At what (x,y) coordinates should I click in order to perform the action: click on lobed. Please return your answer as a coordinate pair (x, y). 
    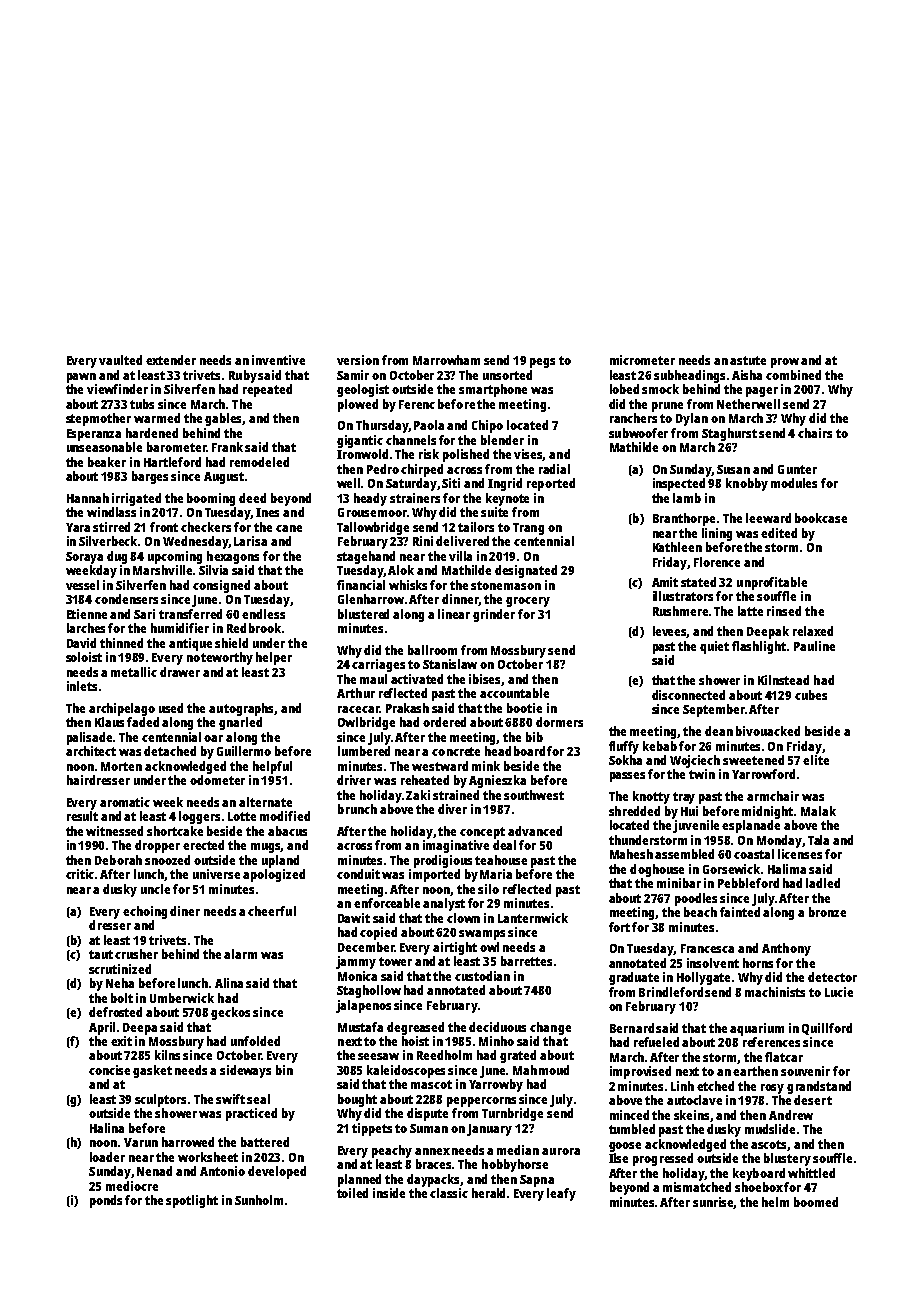
    Looking at the image, I should click on (624, 389).
